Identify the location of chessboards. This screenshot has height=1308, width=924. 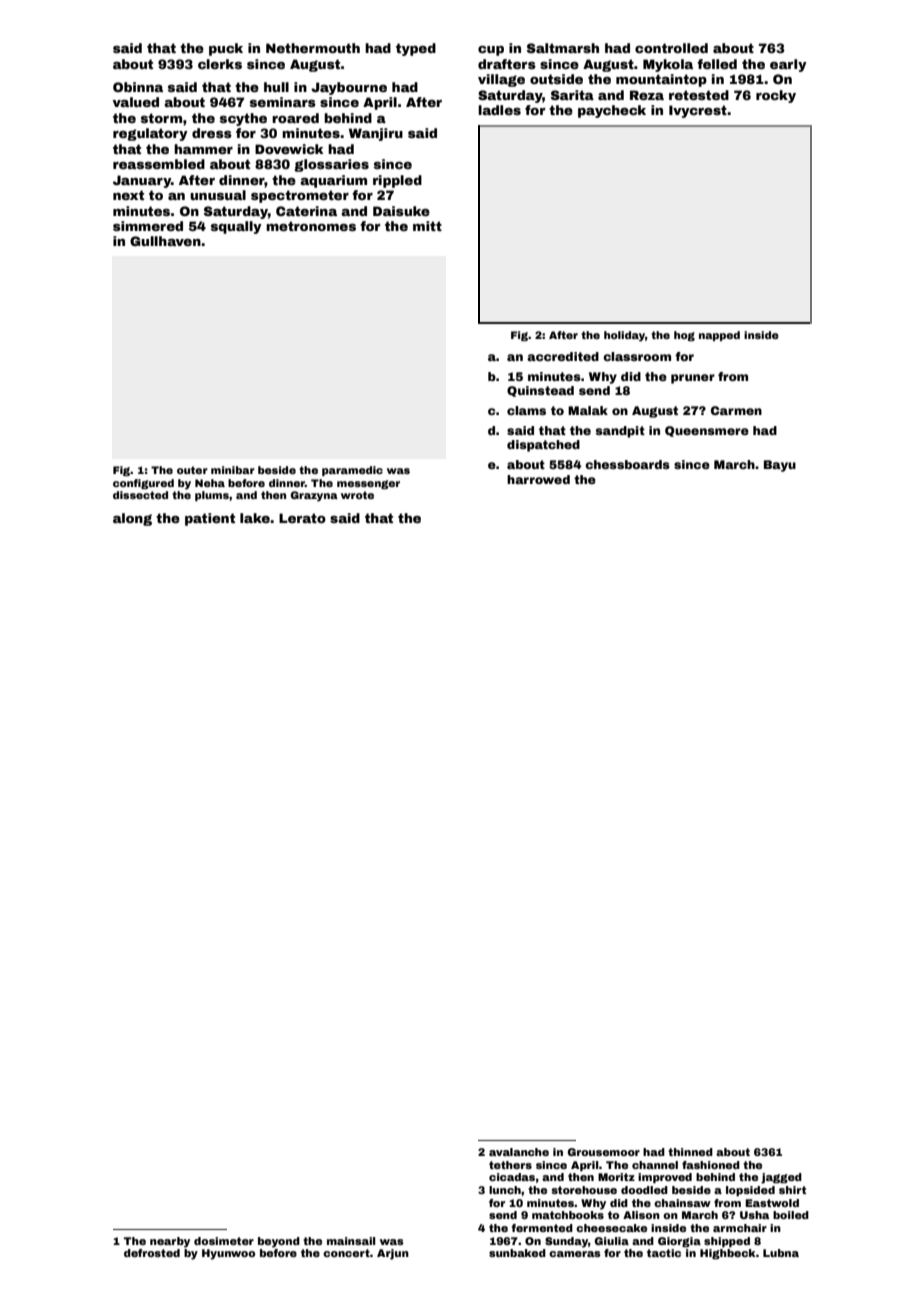
(627, 464).
